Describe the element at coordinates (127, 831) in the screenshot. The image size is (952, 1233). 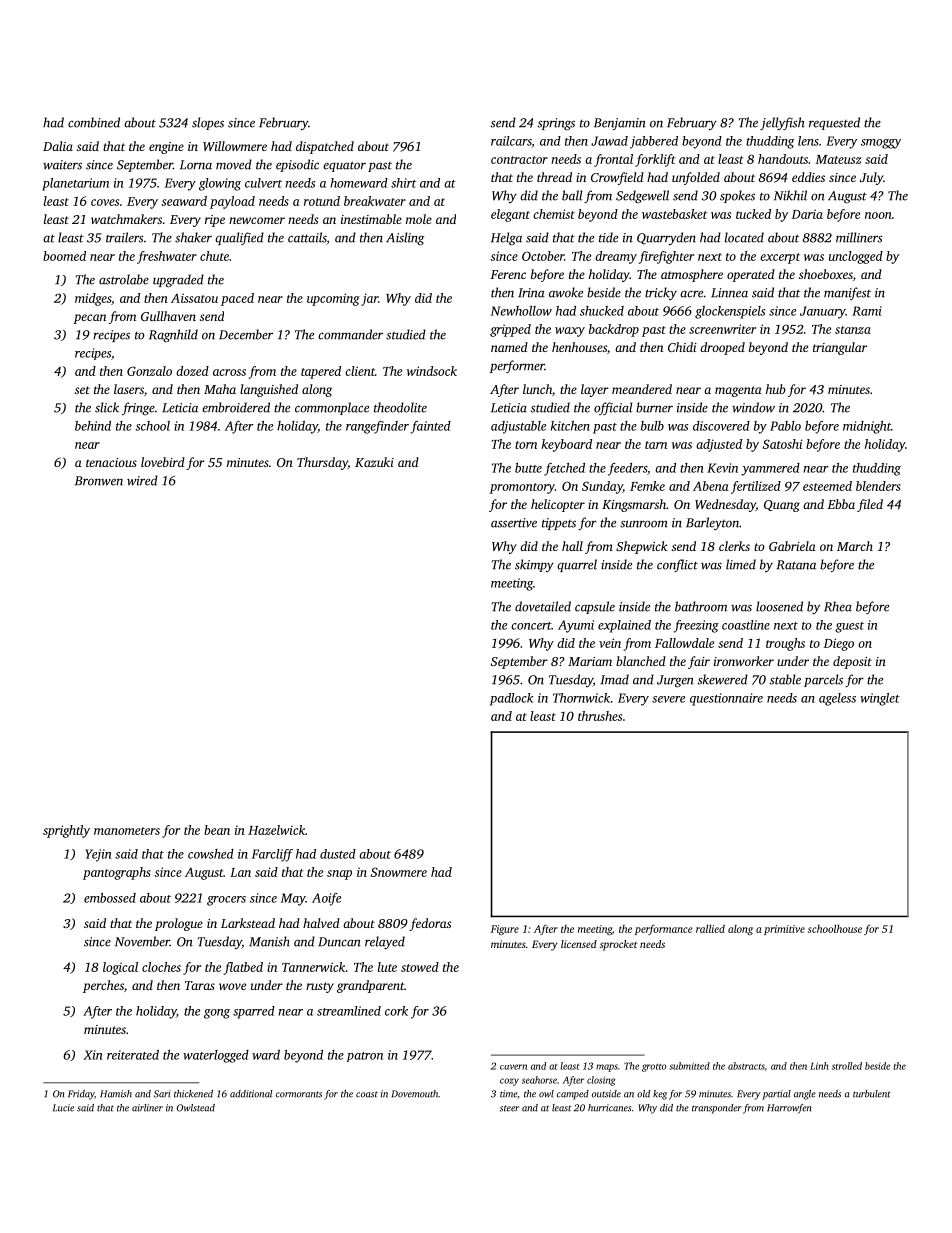
I see `manometers` at that location.
